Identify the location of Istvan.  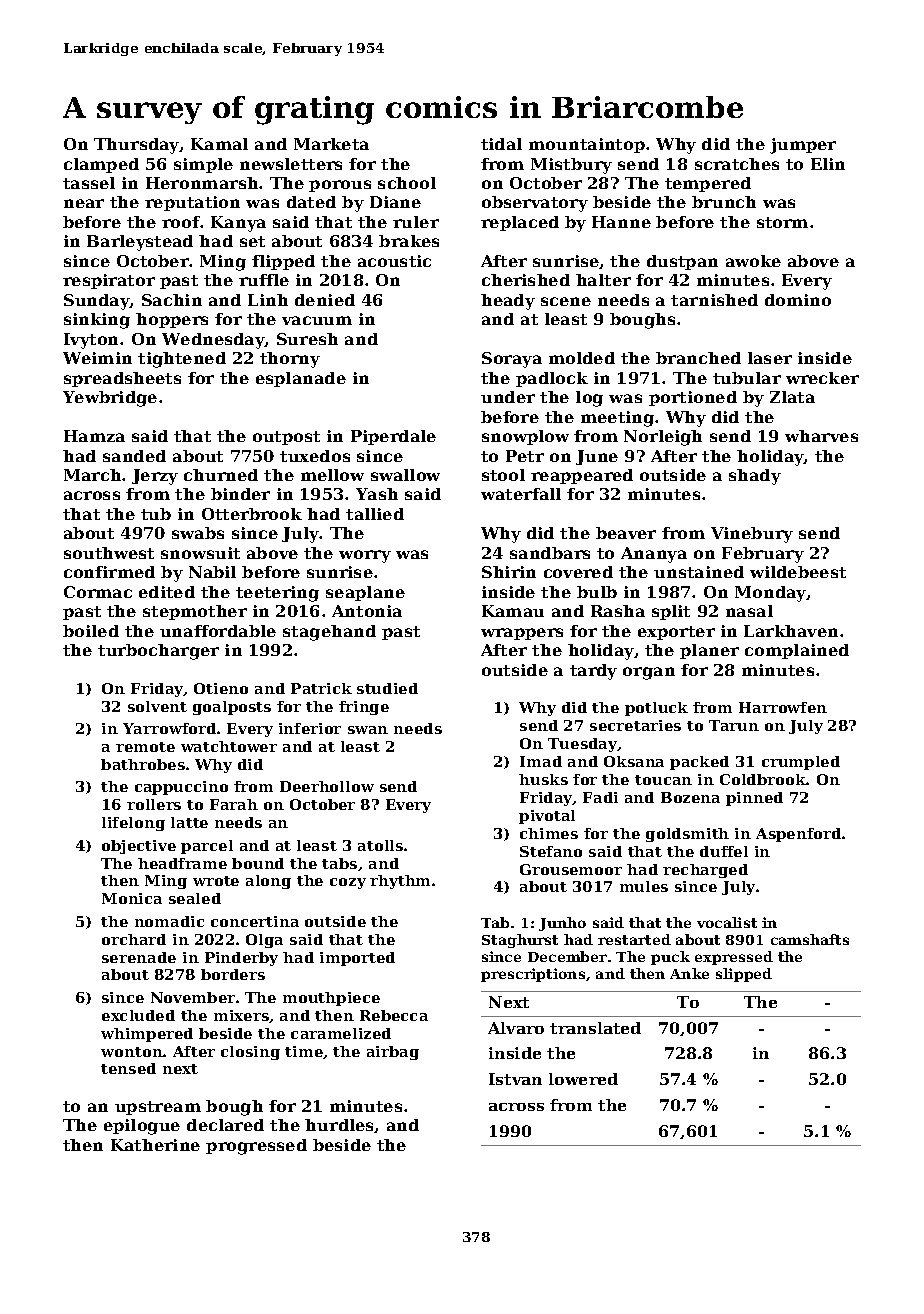
(515, 1079).
